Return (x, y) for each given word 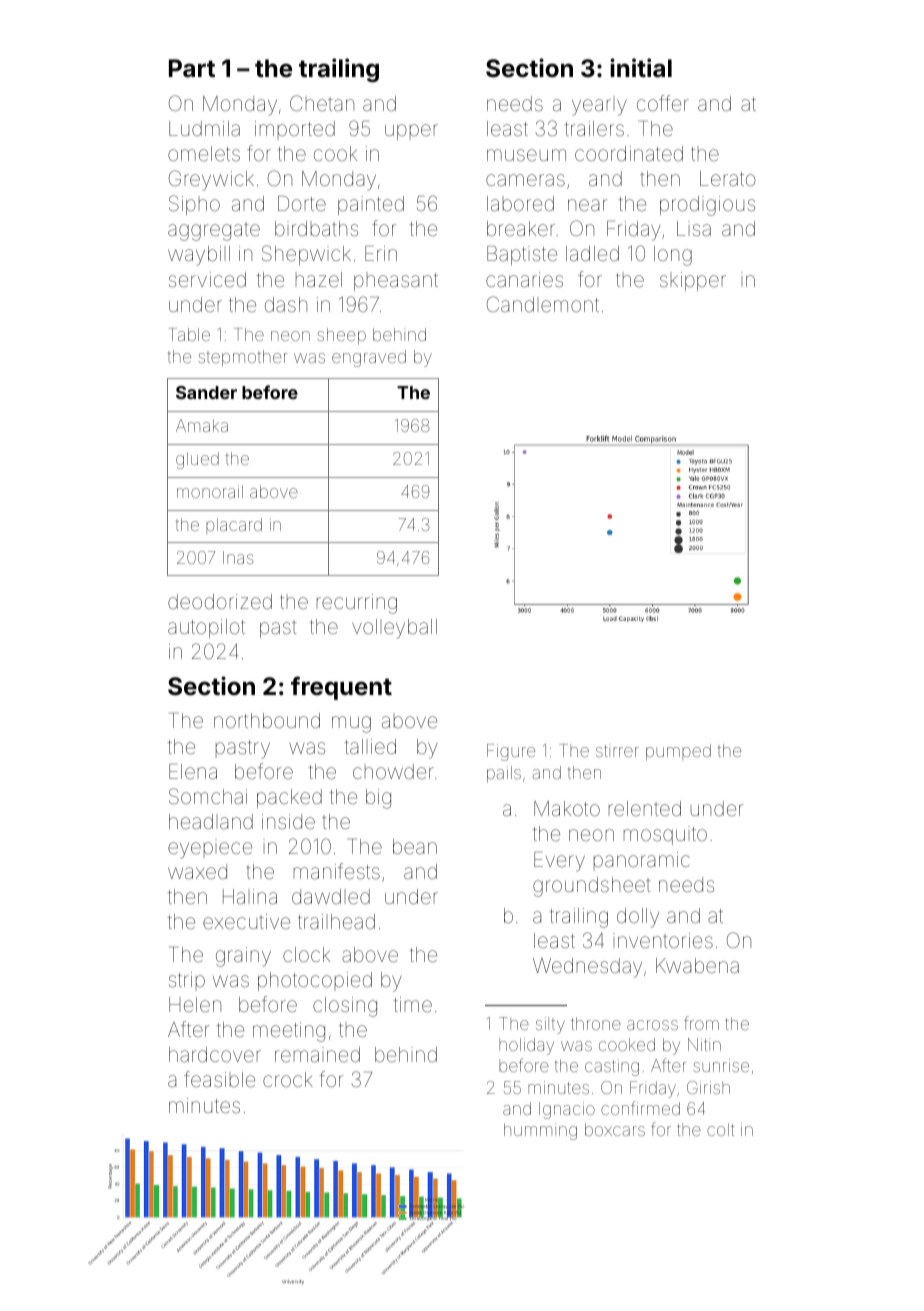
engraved (369, 358)
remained (317, 1054)
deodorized (220, 601)
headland (211, 821)
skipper (693, 281)
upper (411, 132)
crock (288, 1079)
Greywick (211, 180)
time (412, 1004)
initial (641, 68)
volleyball (394, 629)
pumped (678, 752)
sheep (341, 336)
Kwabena (697, 965)
